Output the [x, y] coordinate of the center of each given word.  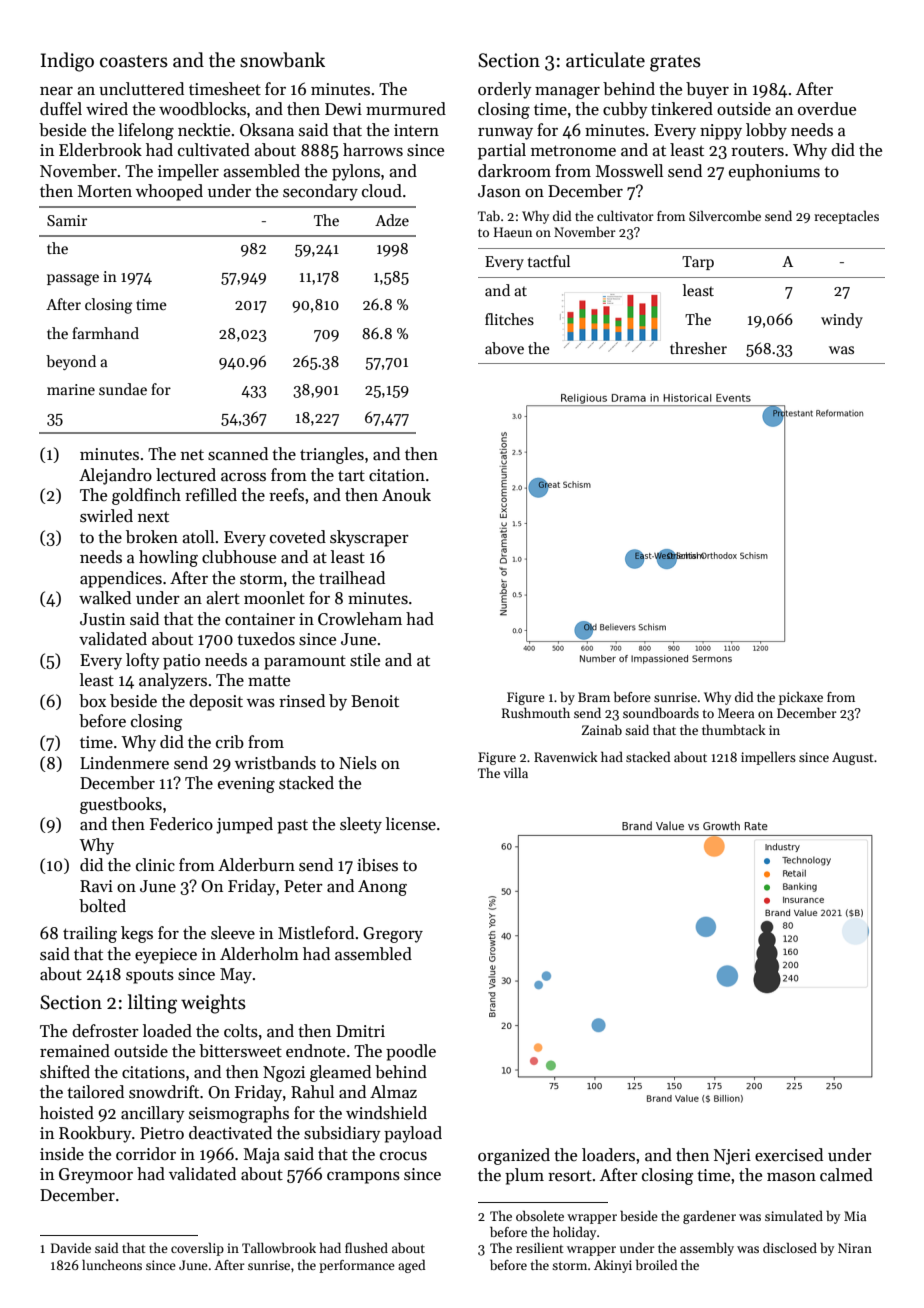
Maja [262, 1156]
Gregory [393, 935]
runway [505, 134]
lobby [766, 131]
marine [71, 389]
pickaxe [801, 698]
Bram [594, 697]
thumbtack [734, 729]
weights [213, 1004]
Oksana [267, 130]
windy [842, 320]
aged [411, 1266]
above [504, 348]
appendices [121, 579]
